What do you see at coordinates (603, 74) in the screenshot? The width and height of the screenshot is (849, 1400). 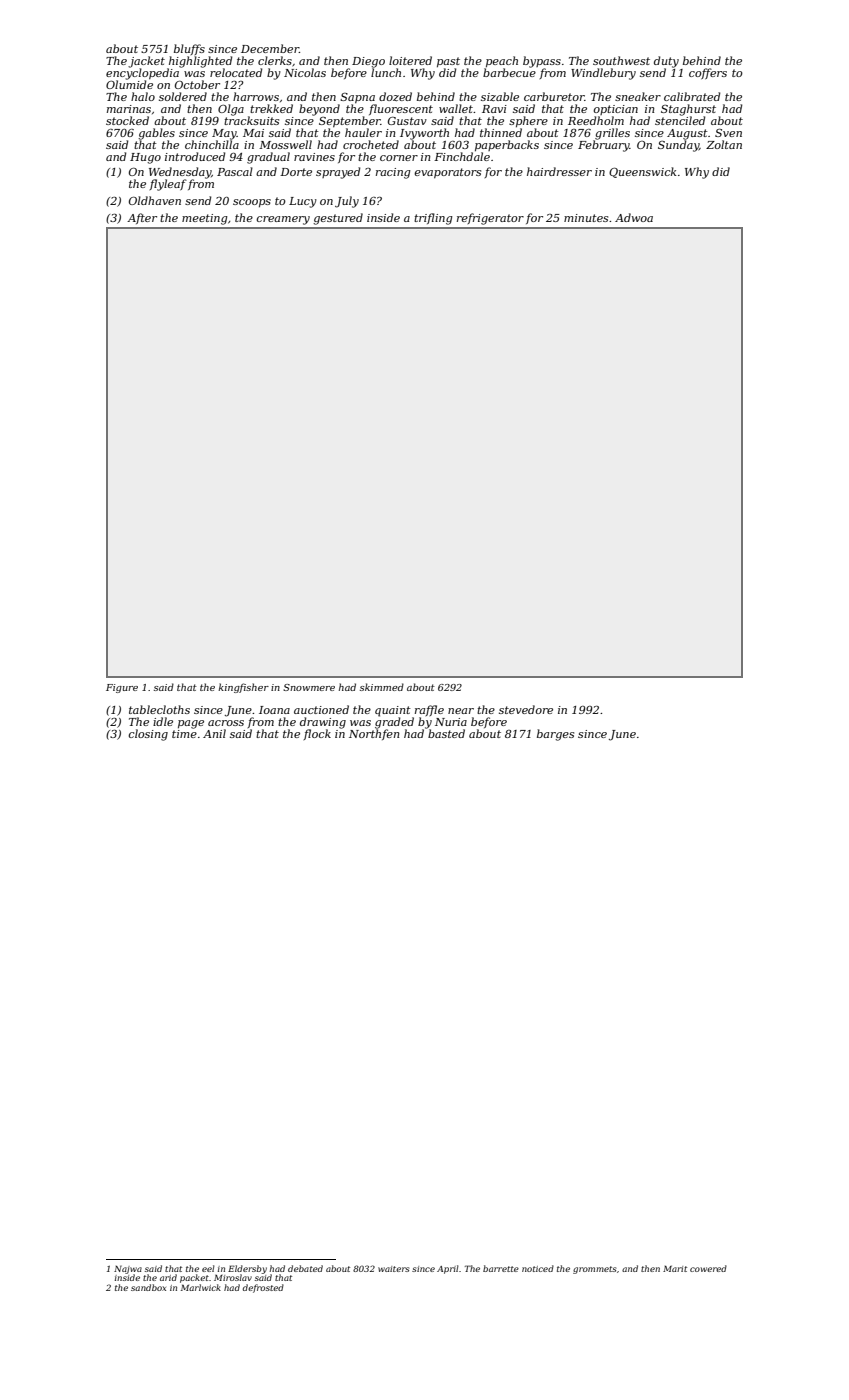 I see `Windlebury` at bounding box center [603, 74].
